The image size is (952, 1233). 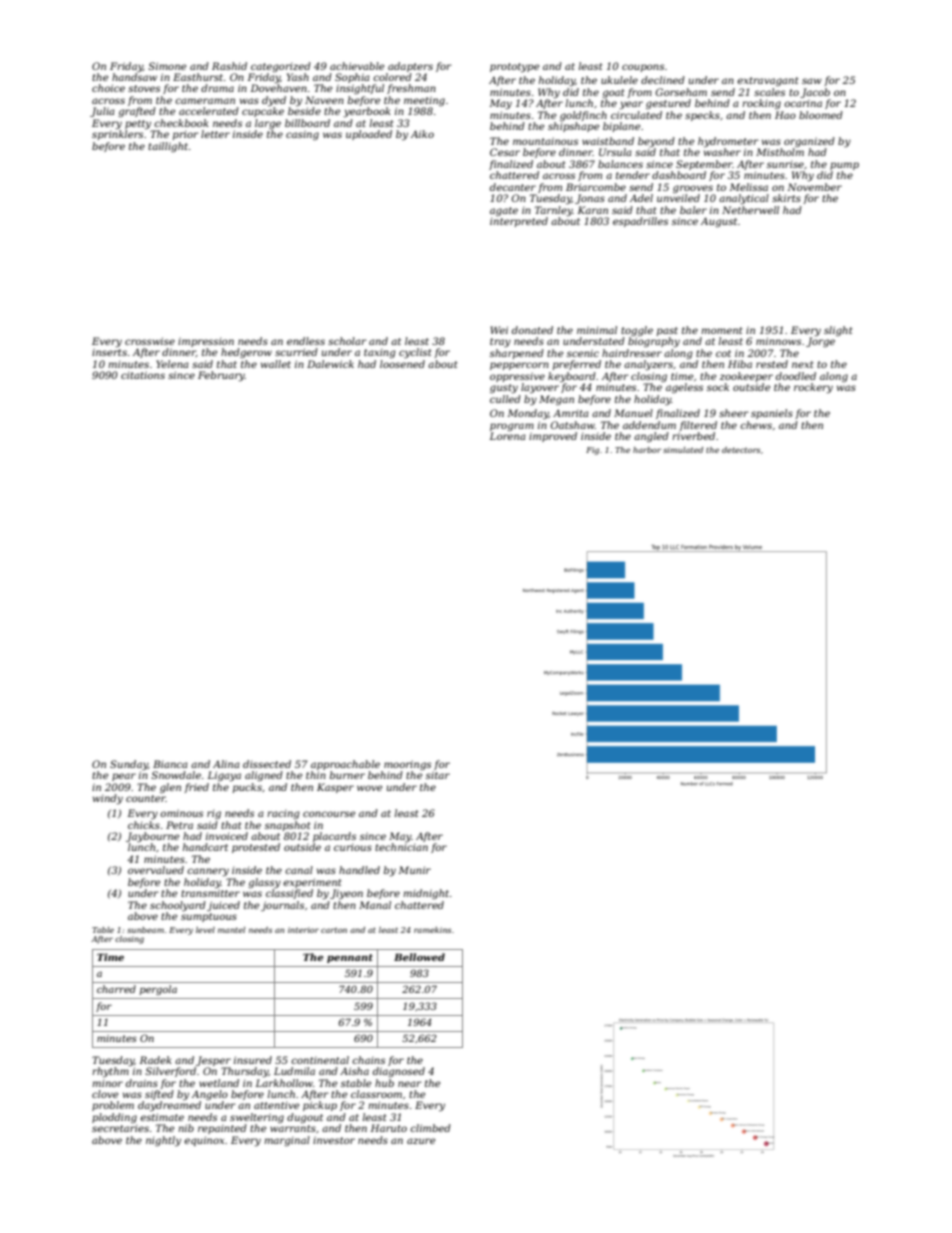 I want to click on sitar, so click(x=438, y=775).
